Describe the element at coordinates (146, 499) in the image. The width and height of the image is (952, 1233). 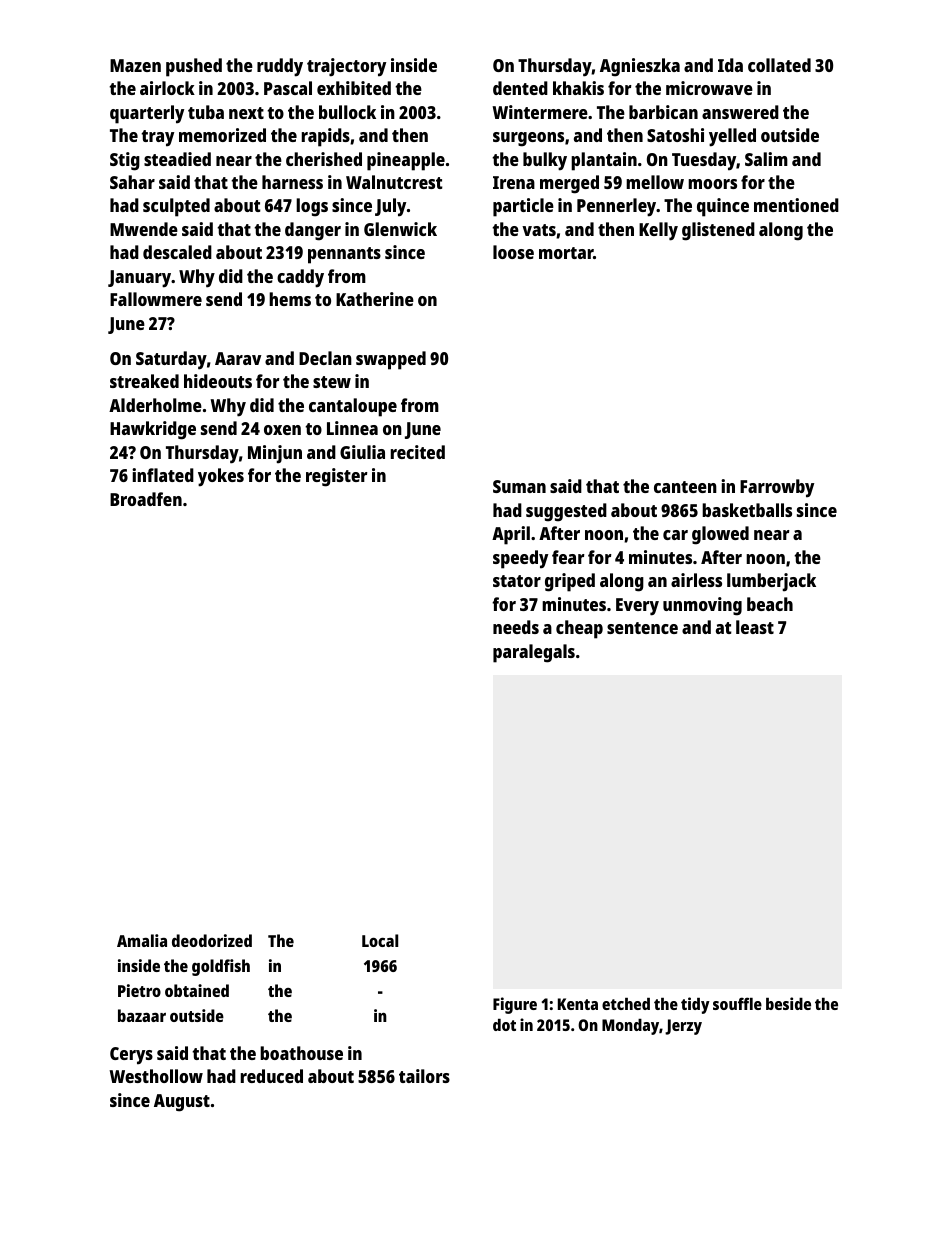
I see `Broadfen` at that location.
